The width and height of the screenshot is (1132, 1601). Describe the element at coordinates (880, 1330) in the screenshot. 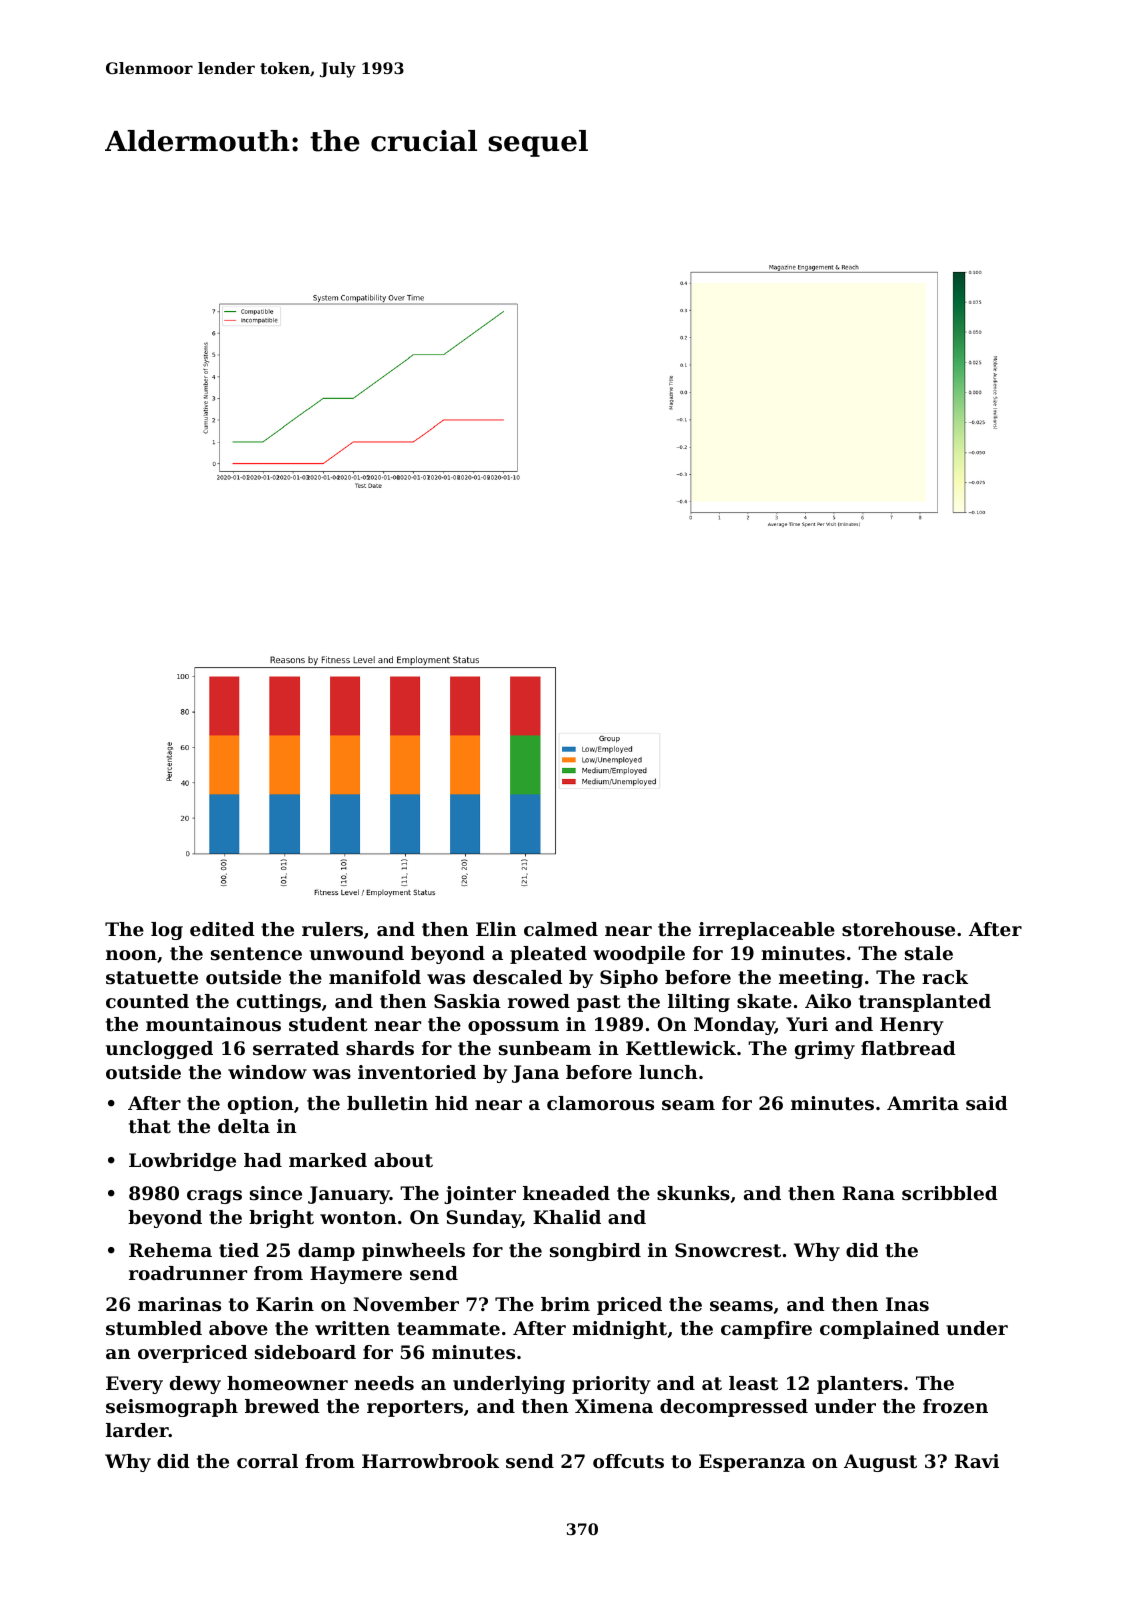

I see `complained` at that location.
